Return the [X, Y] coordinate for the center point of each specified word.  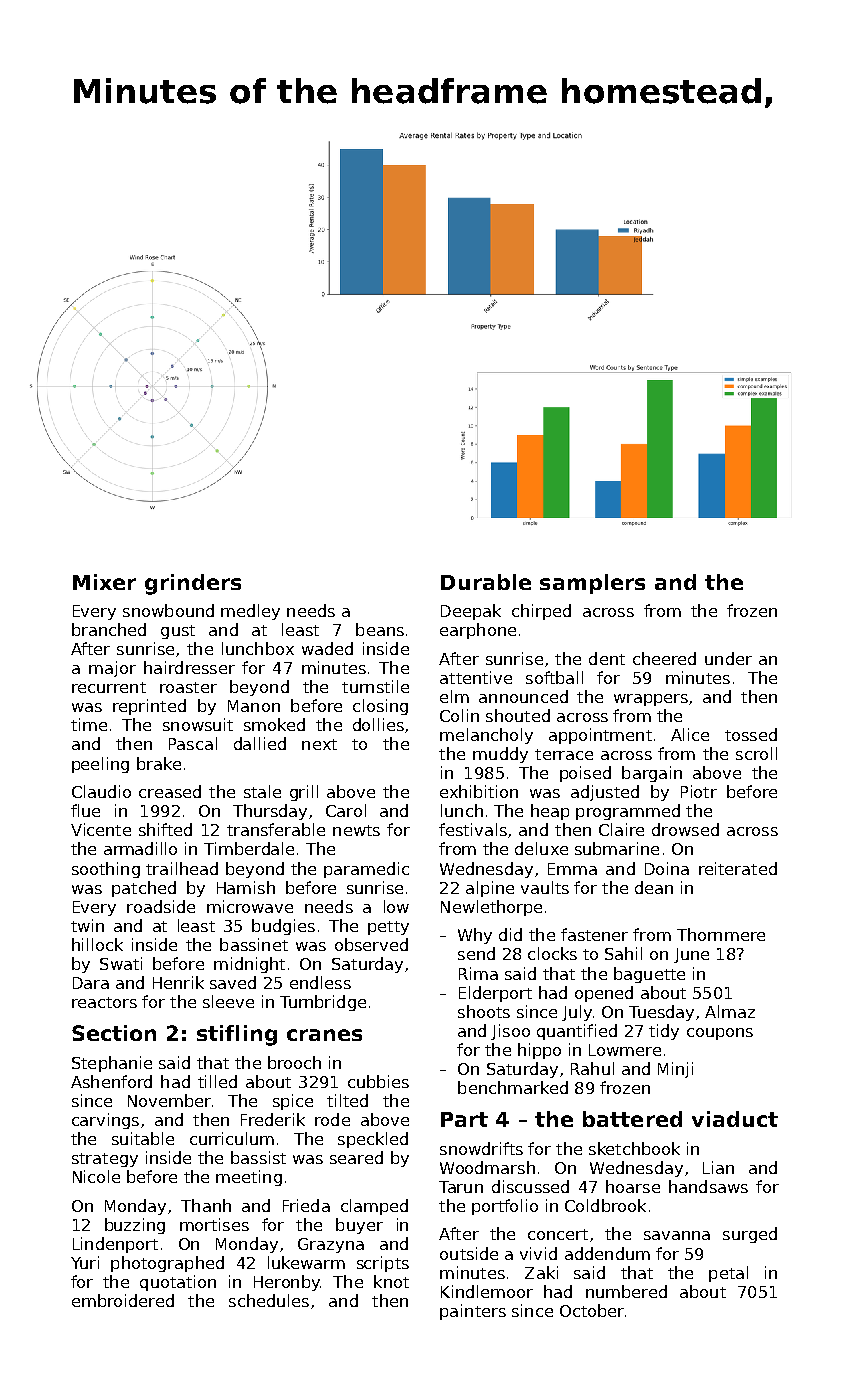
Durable [486, 582]
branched [109, 629]
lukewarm [306, 1262]
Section [114, 1033]
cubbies [378, 1081]
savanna [677, 1235]
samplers [592, 584]
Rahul [592, 1068]
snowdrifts [481, 1148]
